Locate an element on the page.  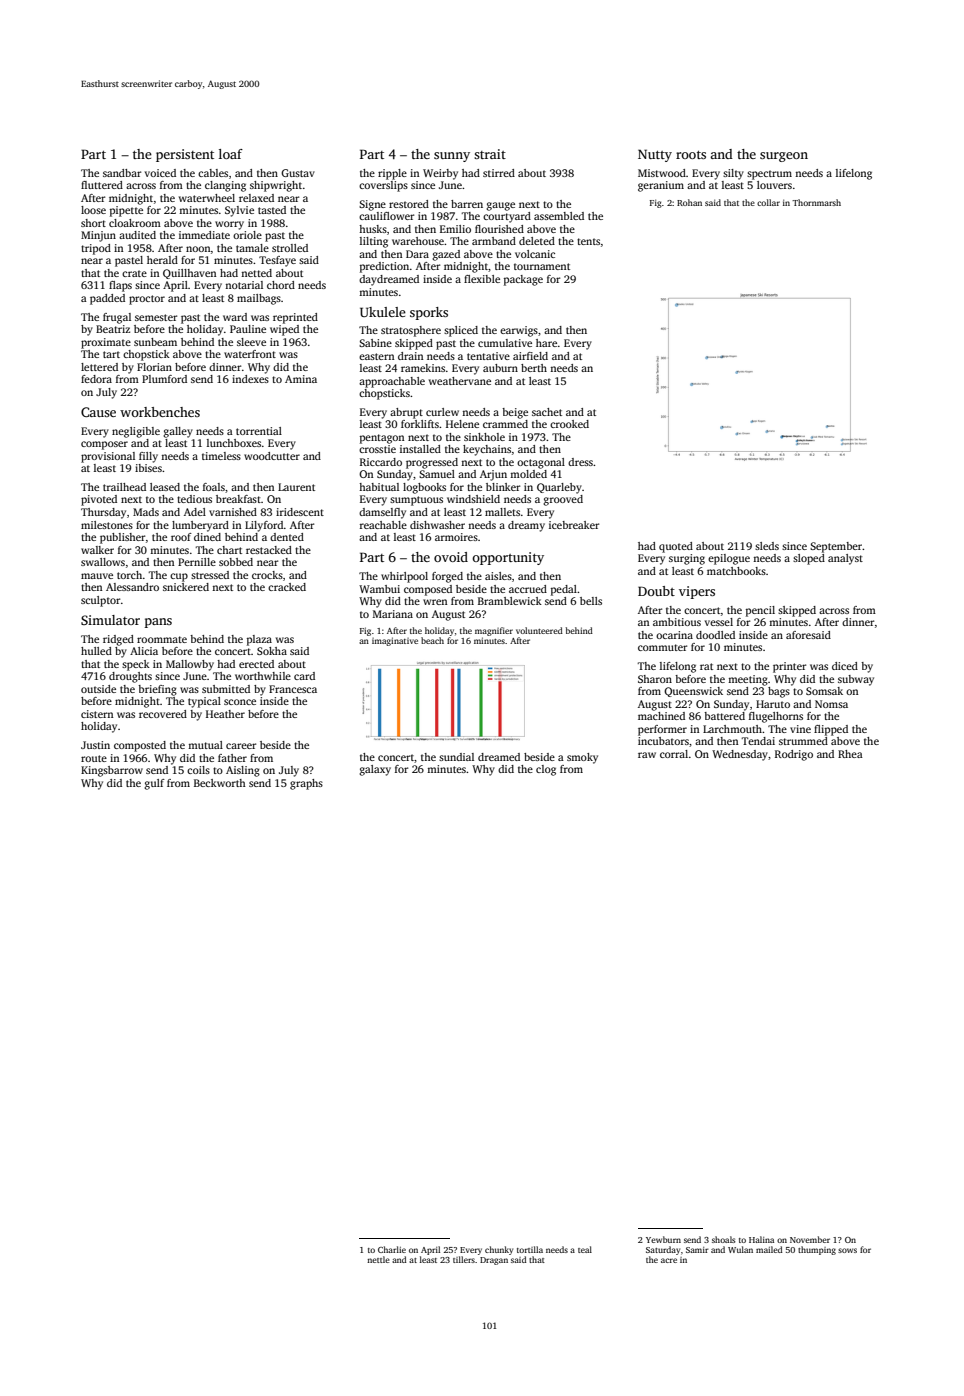
commuter is located at coordinates (662, 647).
